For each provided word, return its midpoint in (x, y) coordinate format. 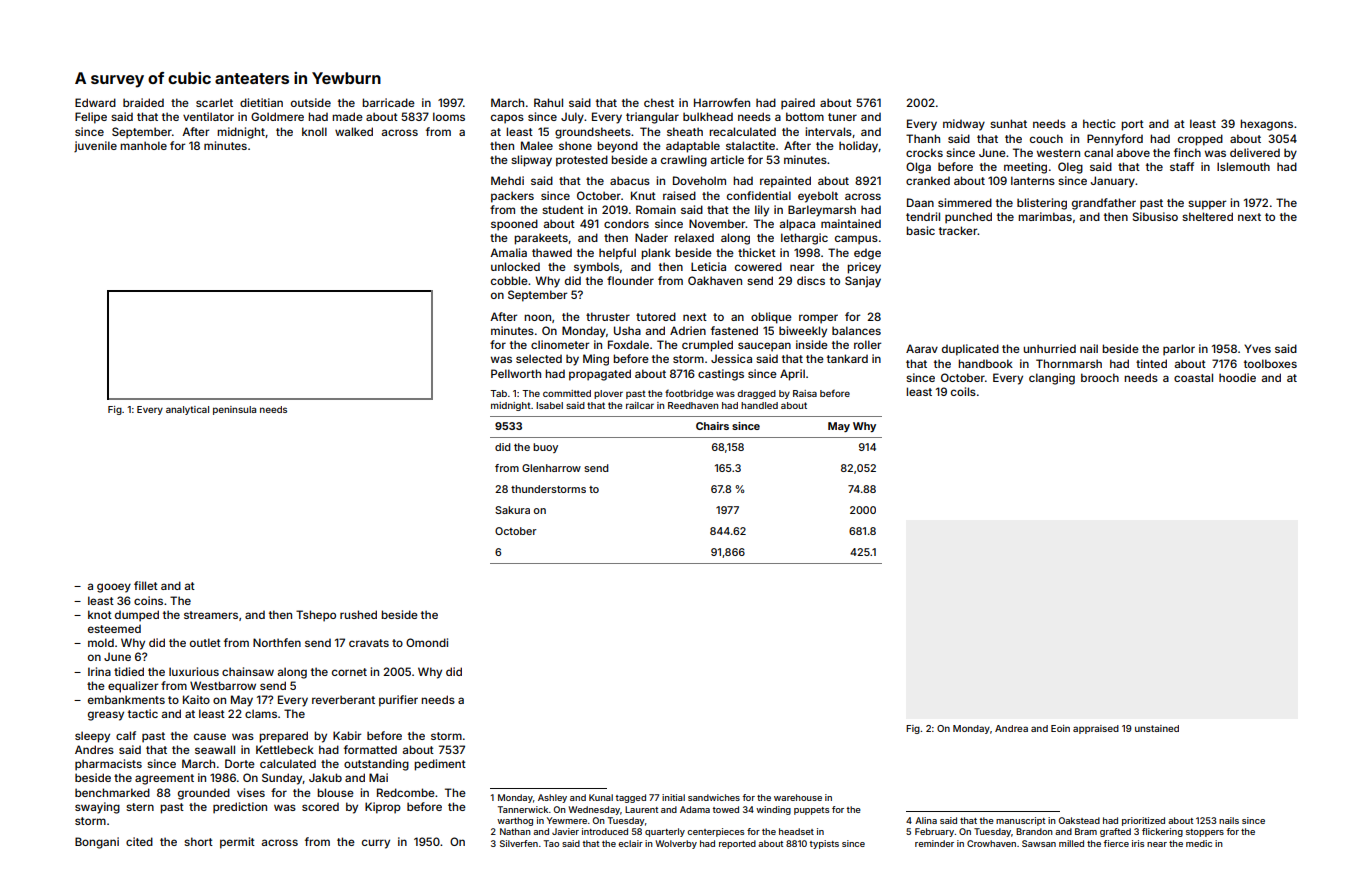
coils (963, 391)
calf (126, 735)
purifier (398, 701)
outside (311, 102)
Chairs (712, 426)
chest (659, 102)
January (1113, 182)
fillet (146, 585)
